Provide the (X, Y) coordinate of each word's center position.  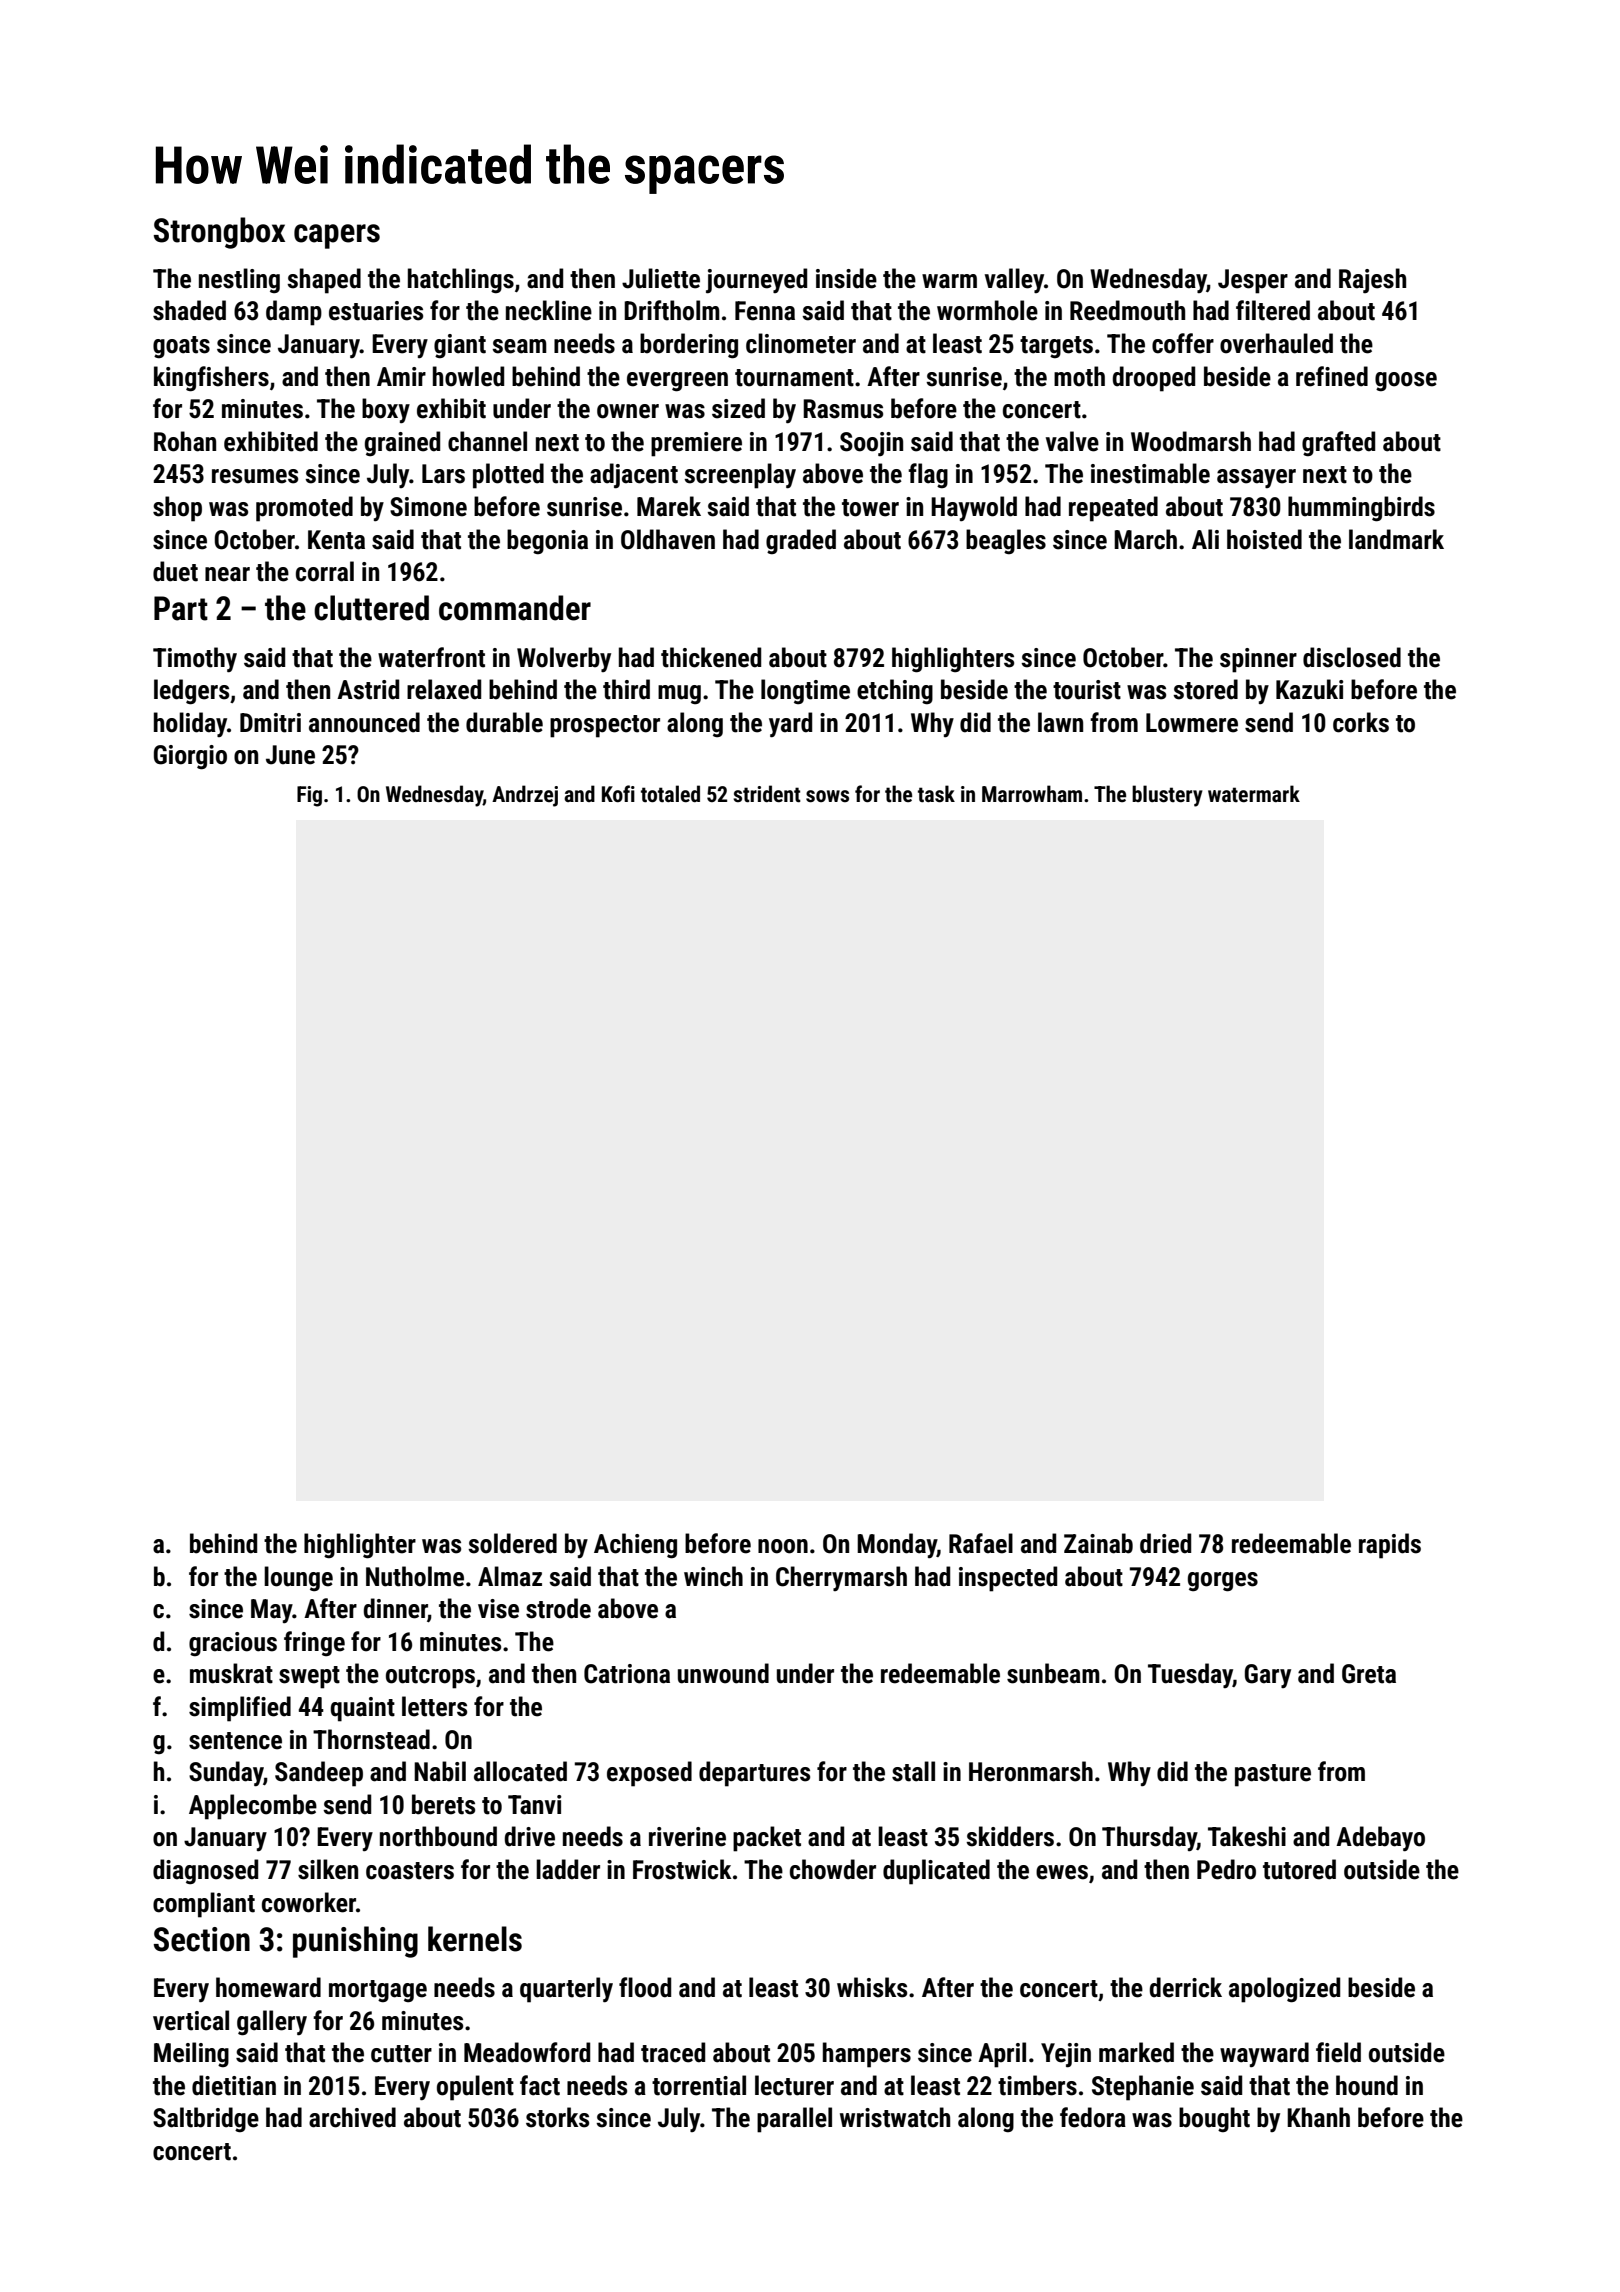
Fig (309, 796)
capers (337, 236)
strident (767, 794)
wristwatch (895, 2117)
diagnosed (205, 1872)
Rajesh (1372, 280)
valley (1014, 280)
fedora (1093, 2117)
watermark (1254, 793)
